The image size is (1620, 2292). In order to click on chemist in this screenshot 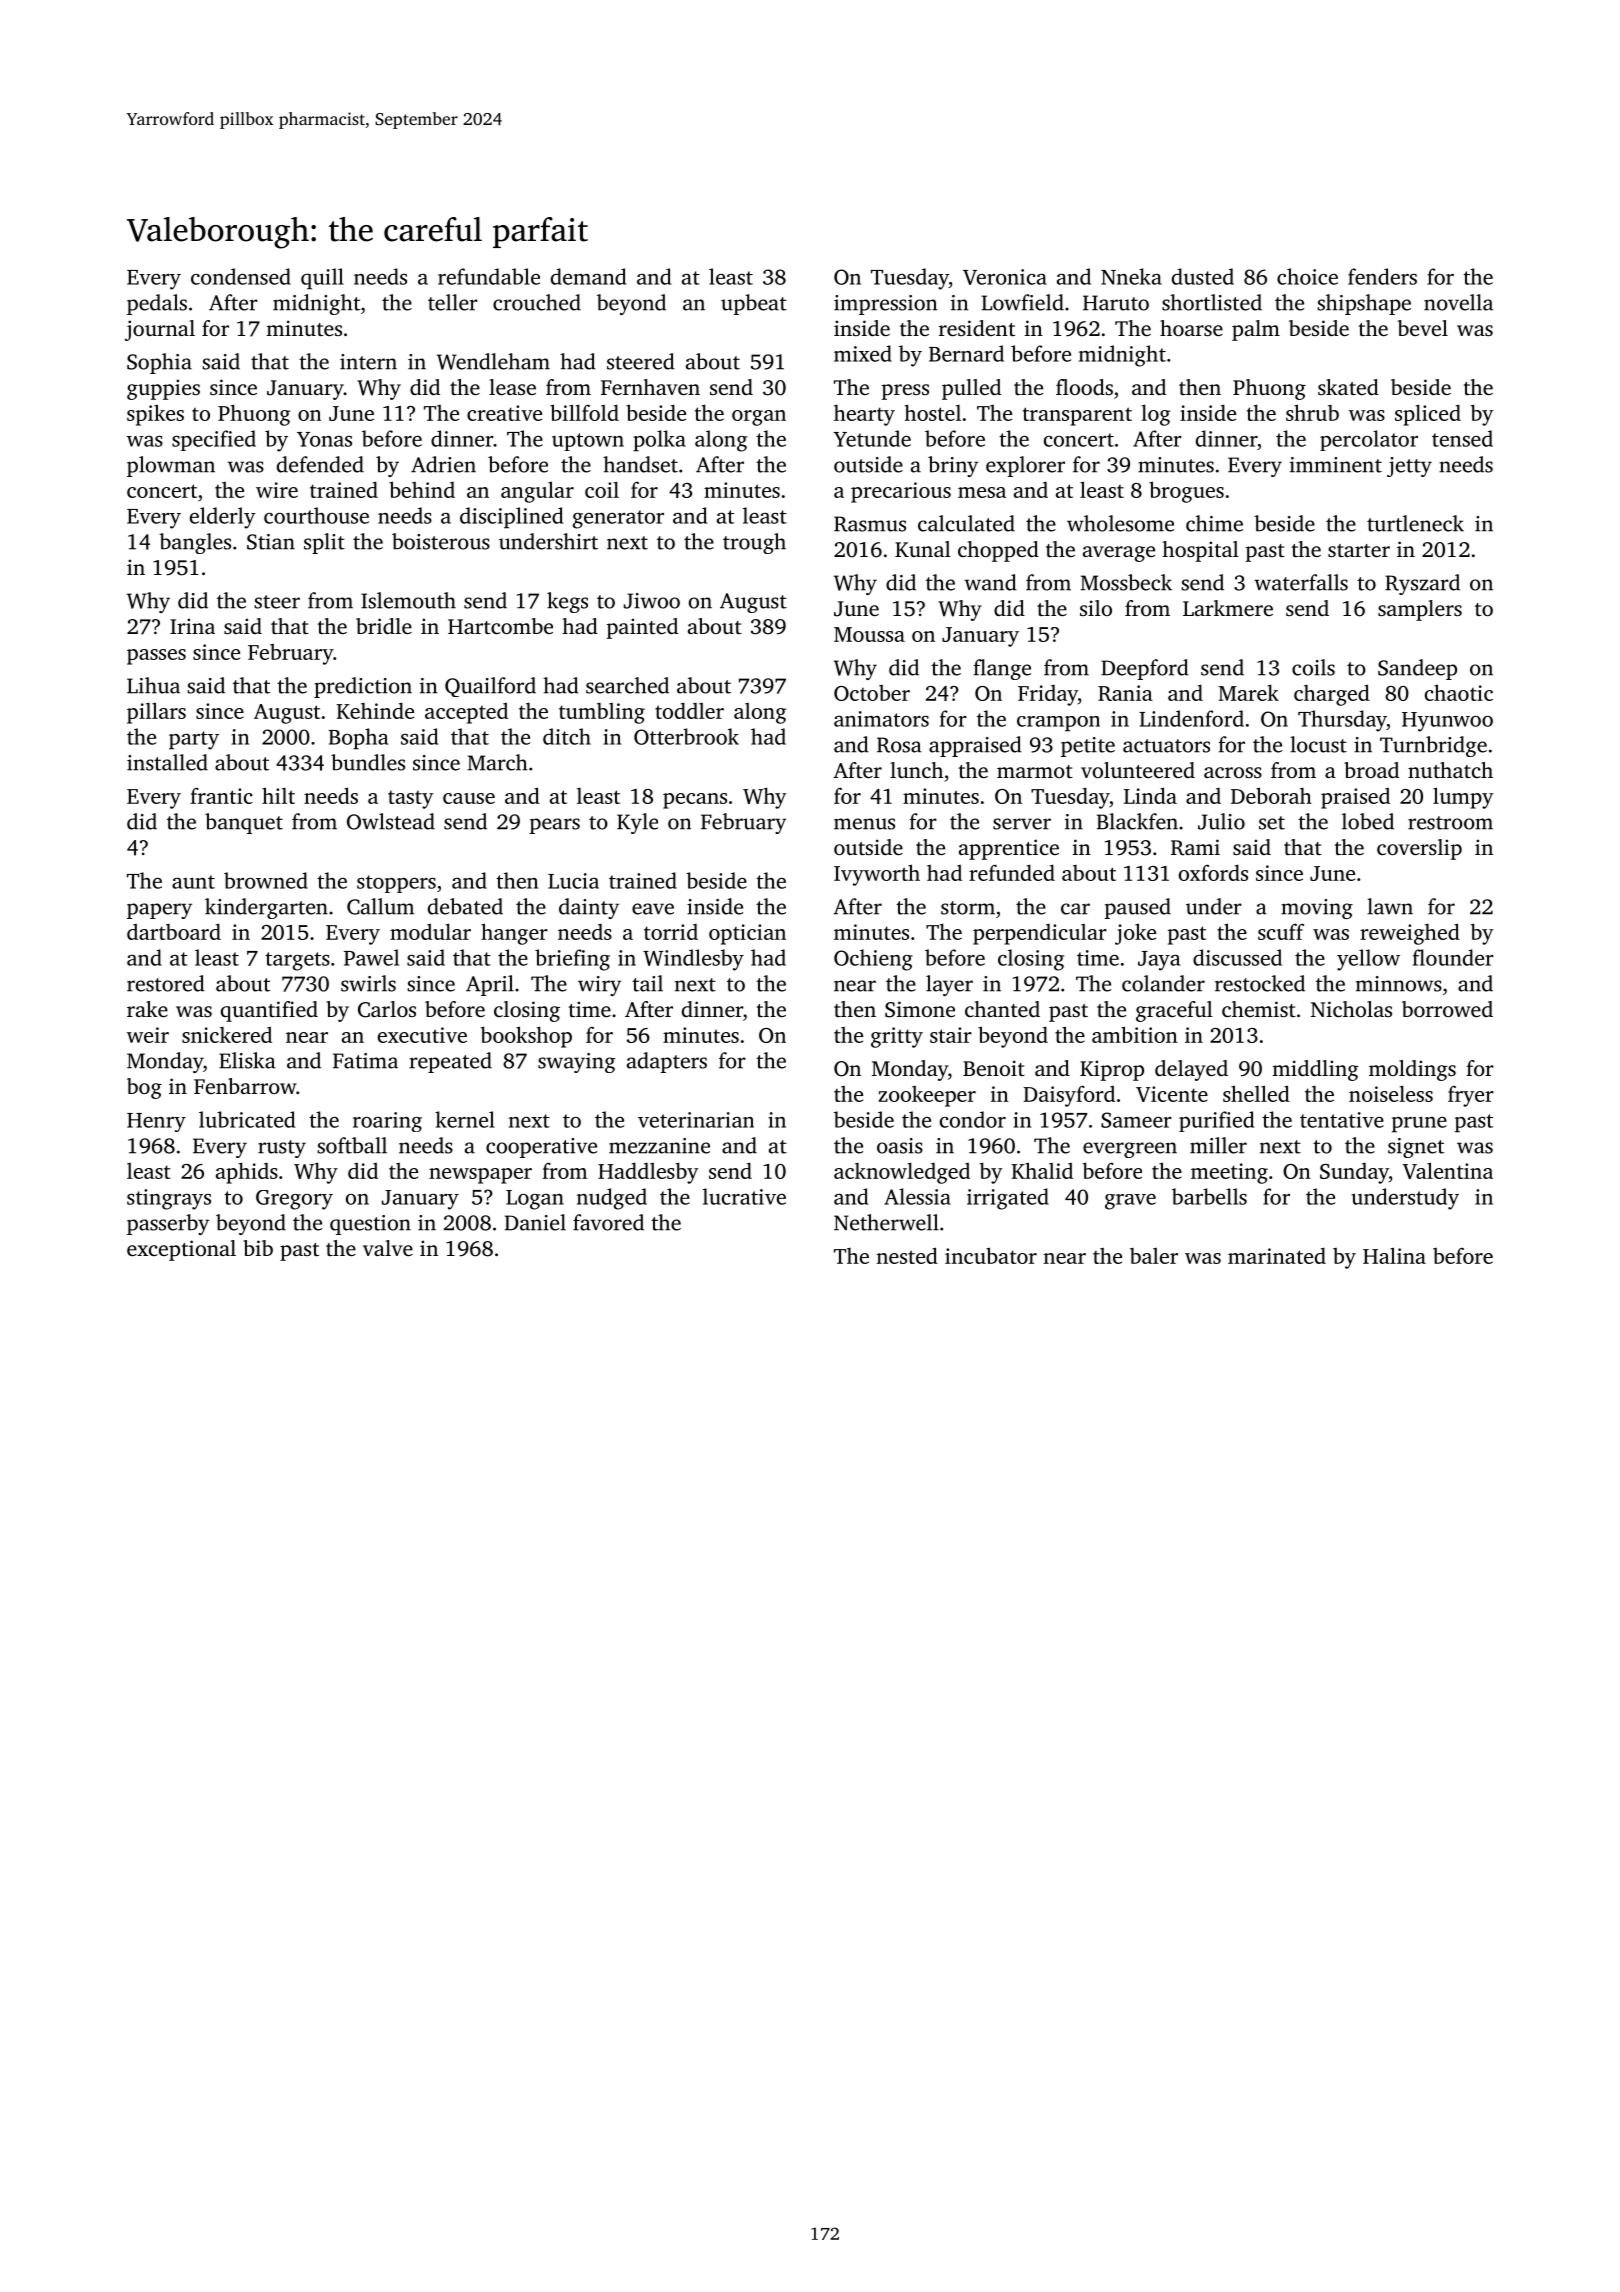, I will do `click(1259, 1009)`.
